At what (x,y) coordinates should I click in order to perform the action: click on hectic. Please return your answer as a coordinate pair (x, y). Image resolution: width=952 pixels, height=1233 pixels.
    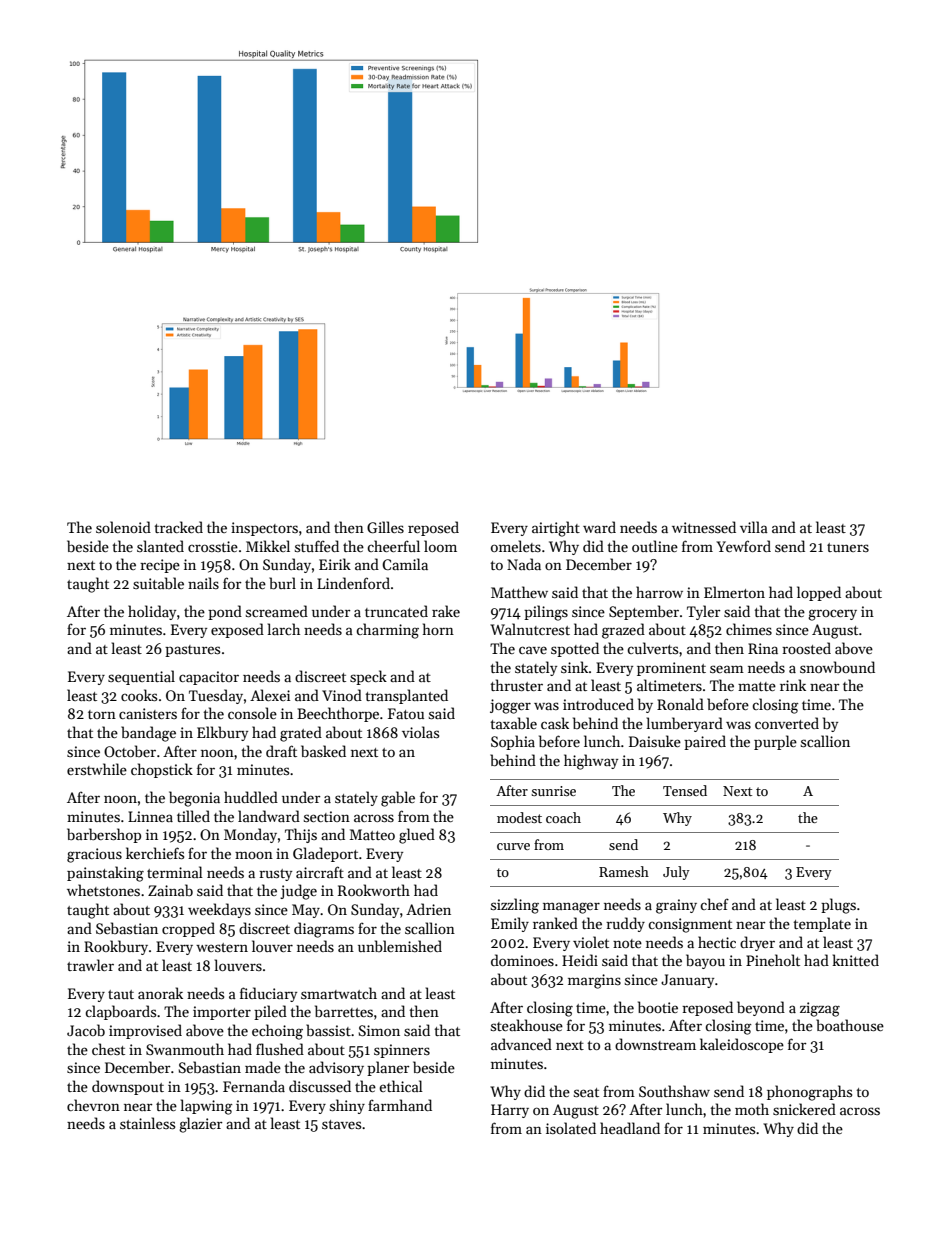
    Looking at the image, I should click on (717, 942).
